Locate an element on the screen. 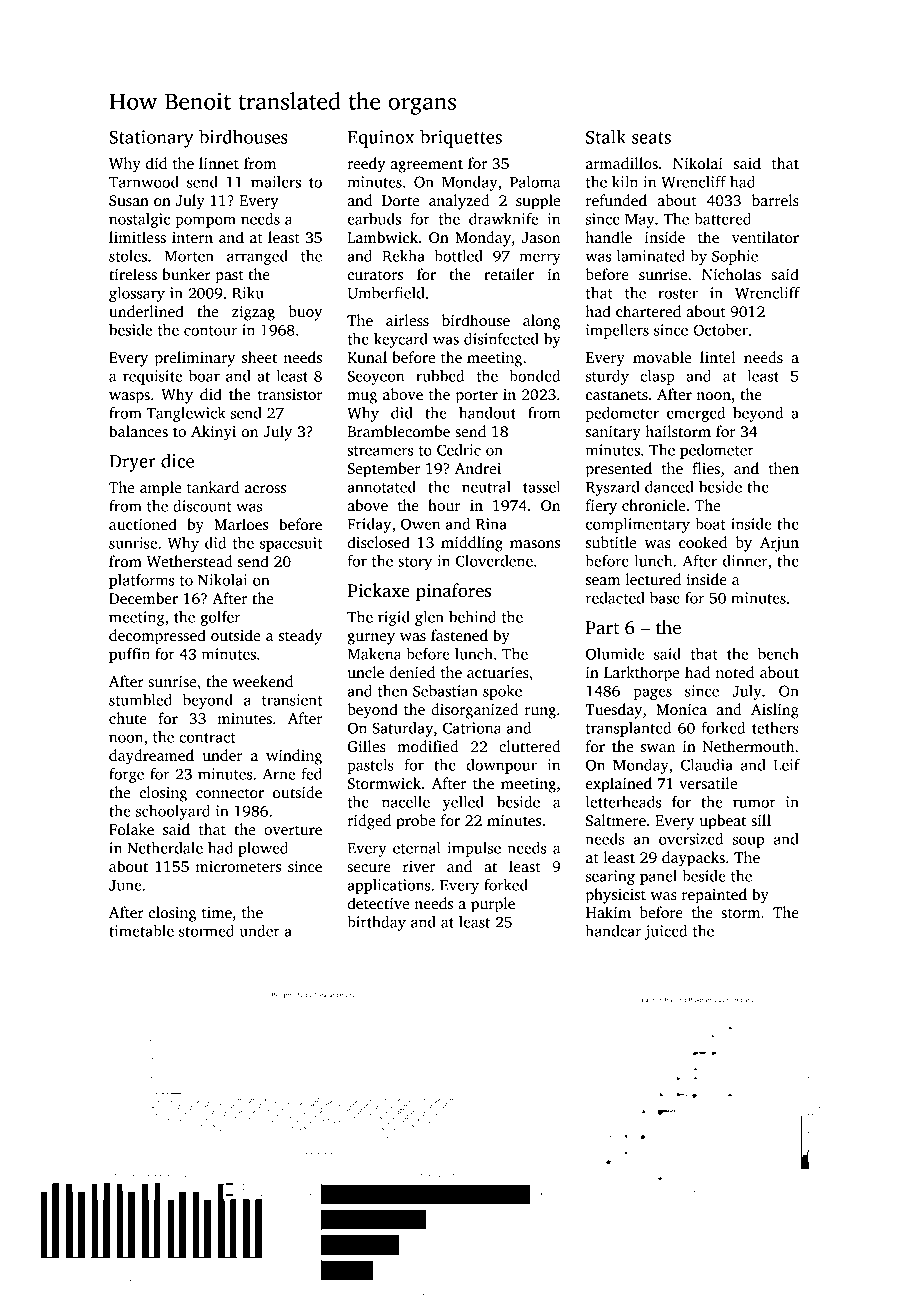 The width and height of the screenshot is (908, 1316). earbuds is located at coordinates (374, 219).
